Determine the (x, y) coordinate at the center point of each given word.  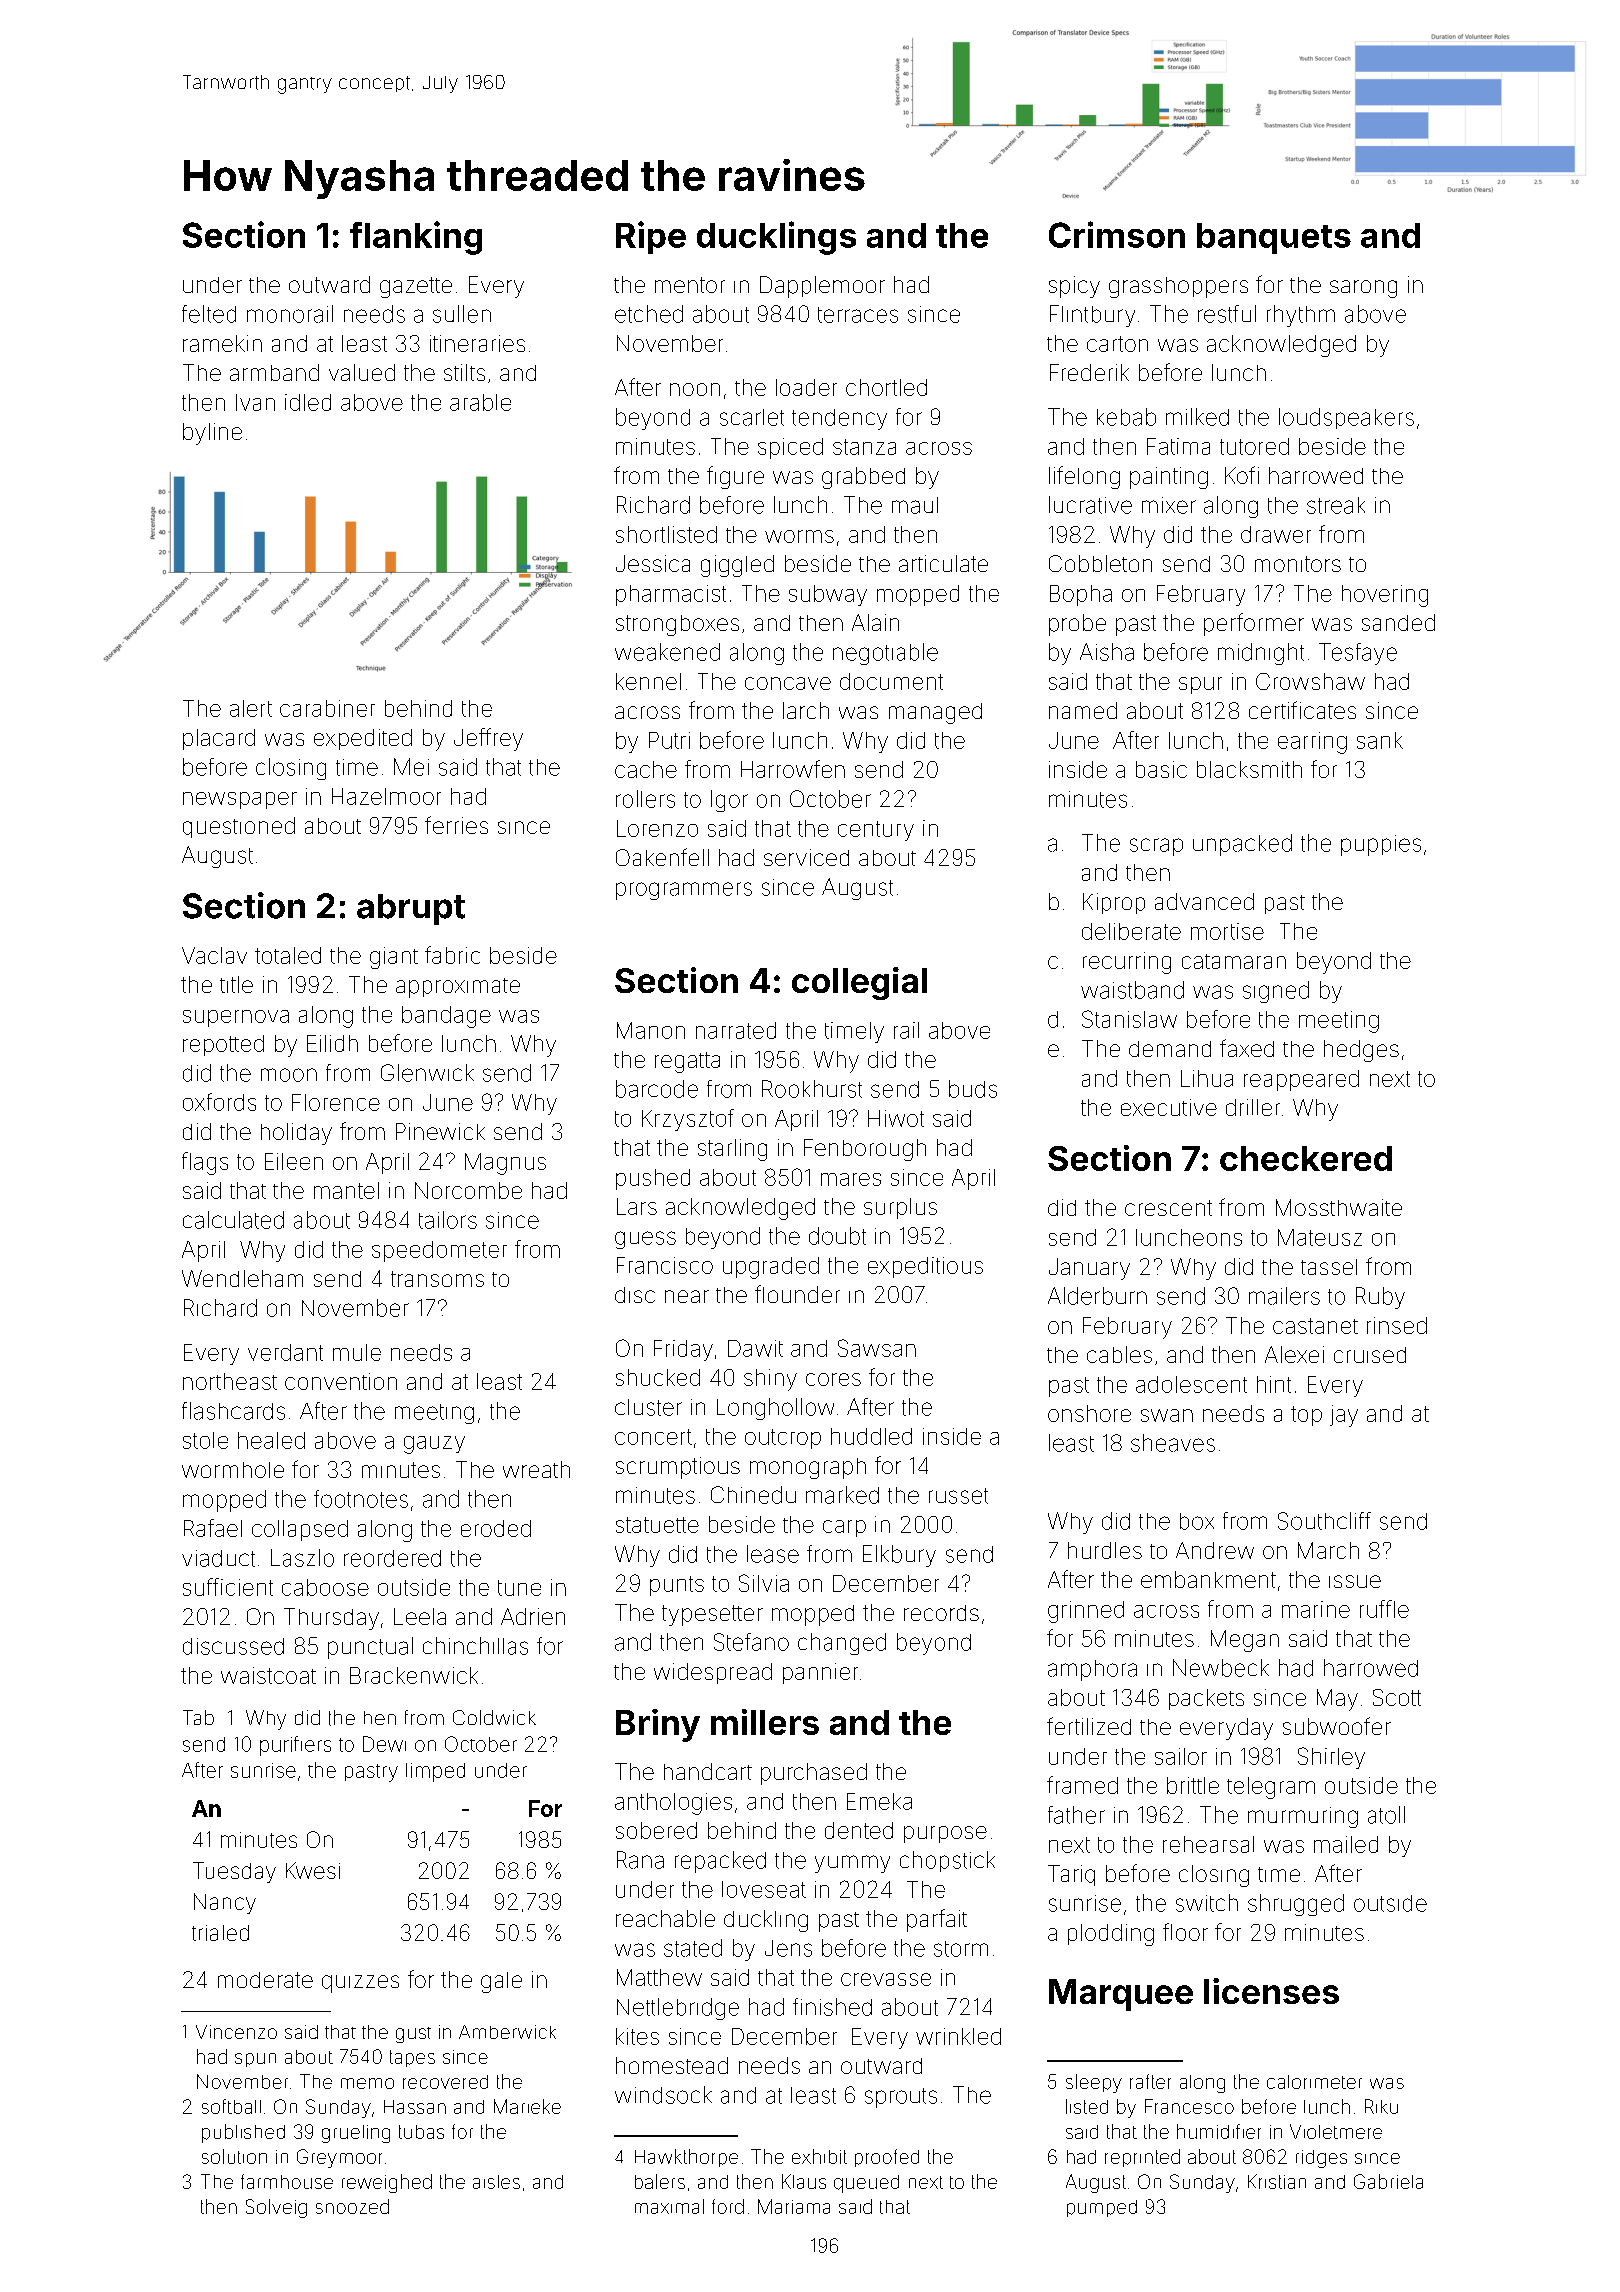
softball (231, 2106)
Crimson (1117, 234)
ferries (456, 825)
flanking (416, 238)
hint (1274, 1384)
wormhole (233, 1470)
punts (677, 1586)
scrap (1156, 847)
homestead (672, 2065)
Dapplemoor (822, 287)
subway (828, 595)
